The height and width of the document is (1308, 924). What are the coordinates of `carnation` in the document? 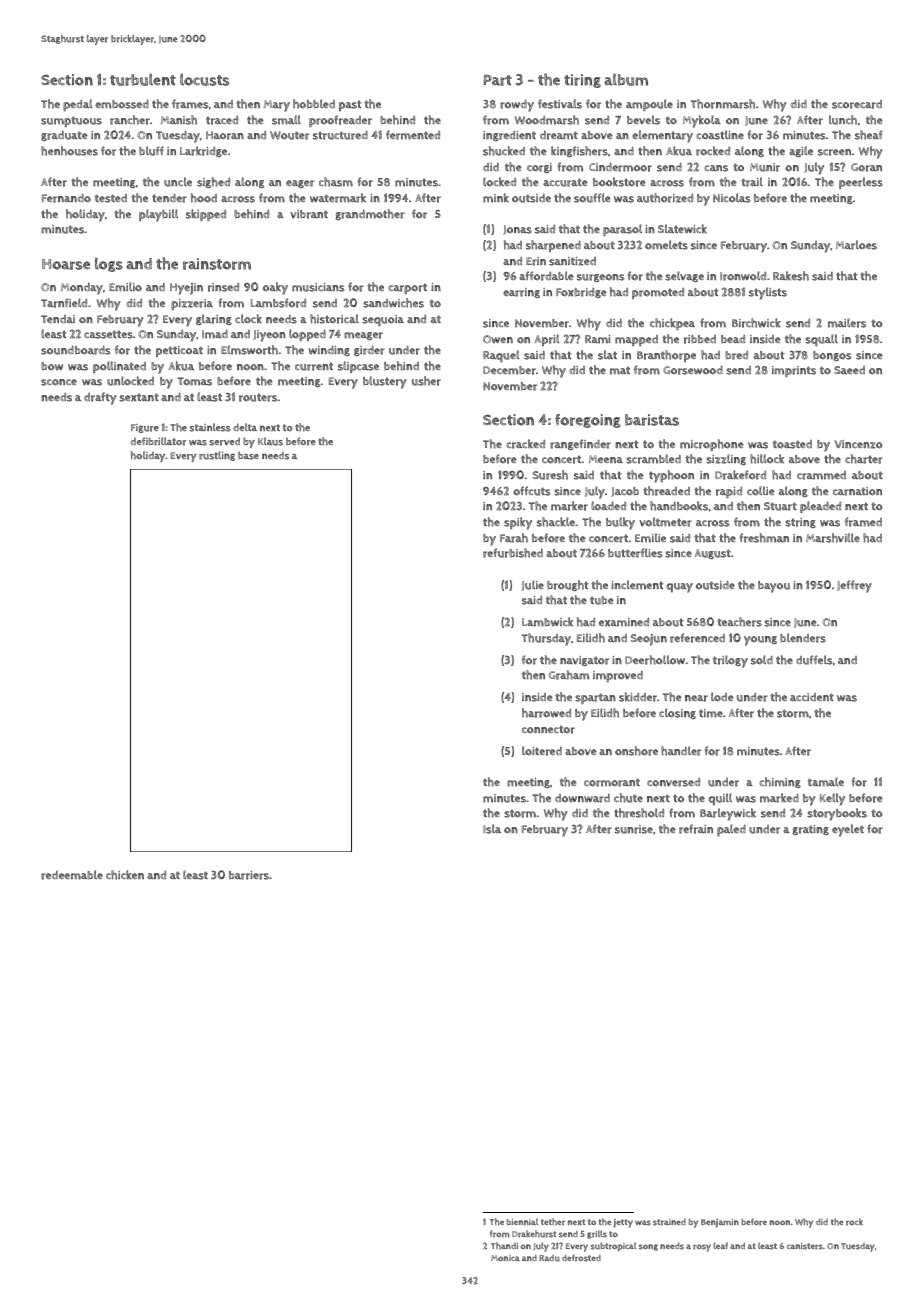 It's located at (857, 491).
